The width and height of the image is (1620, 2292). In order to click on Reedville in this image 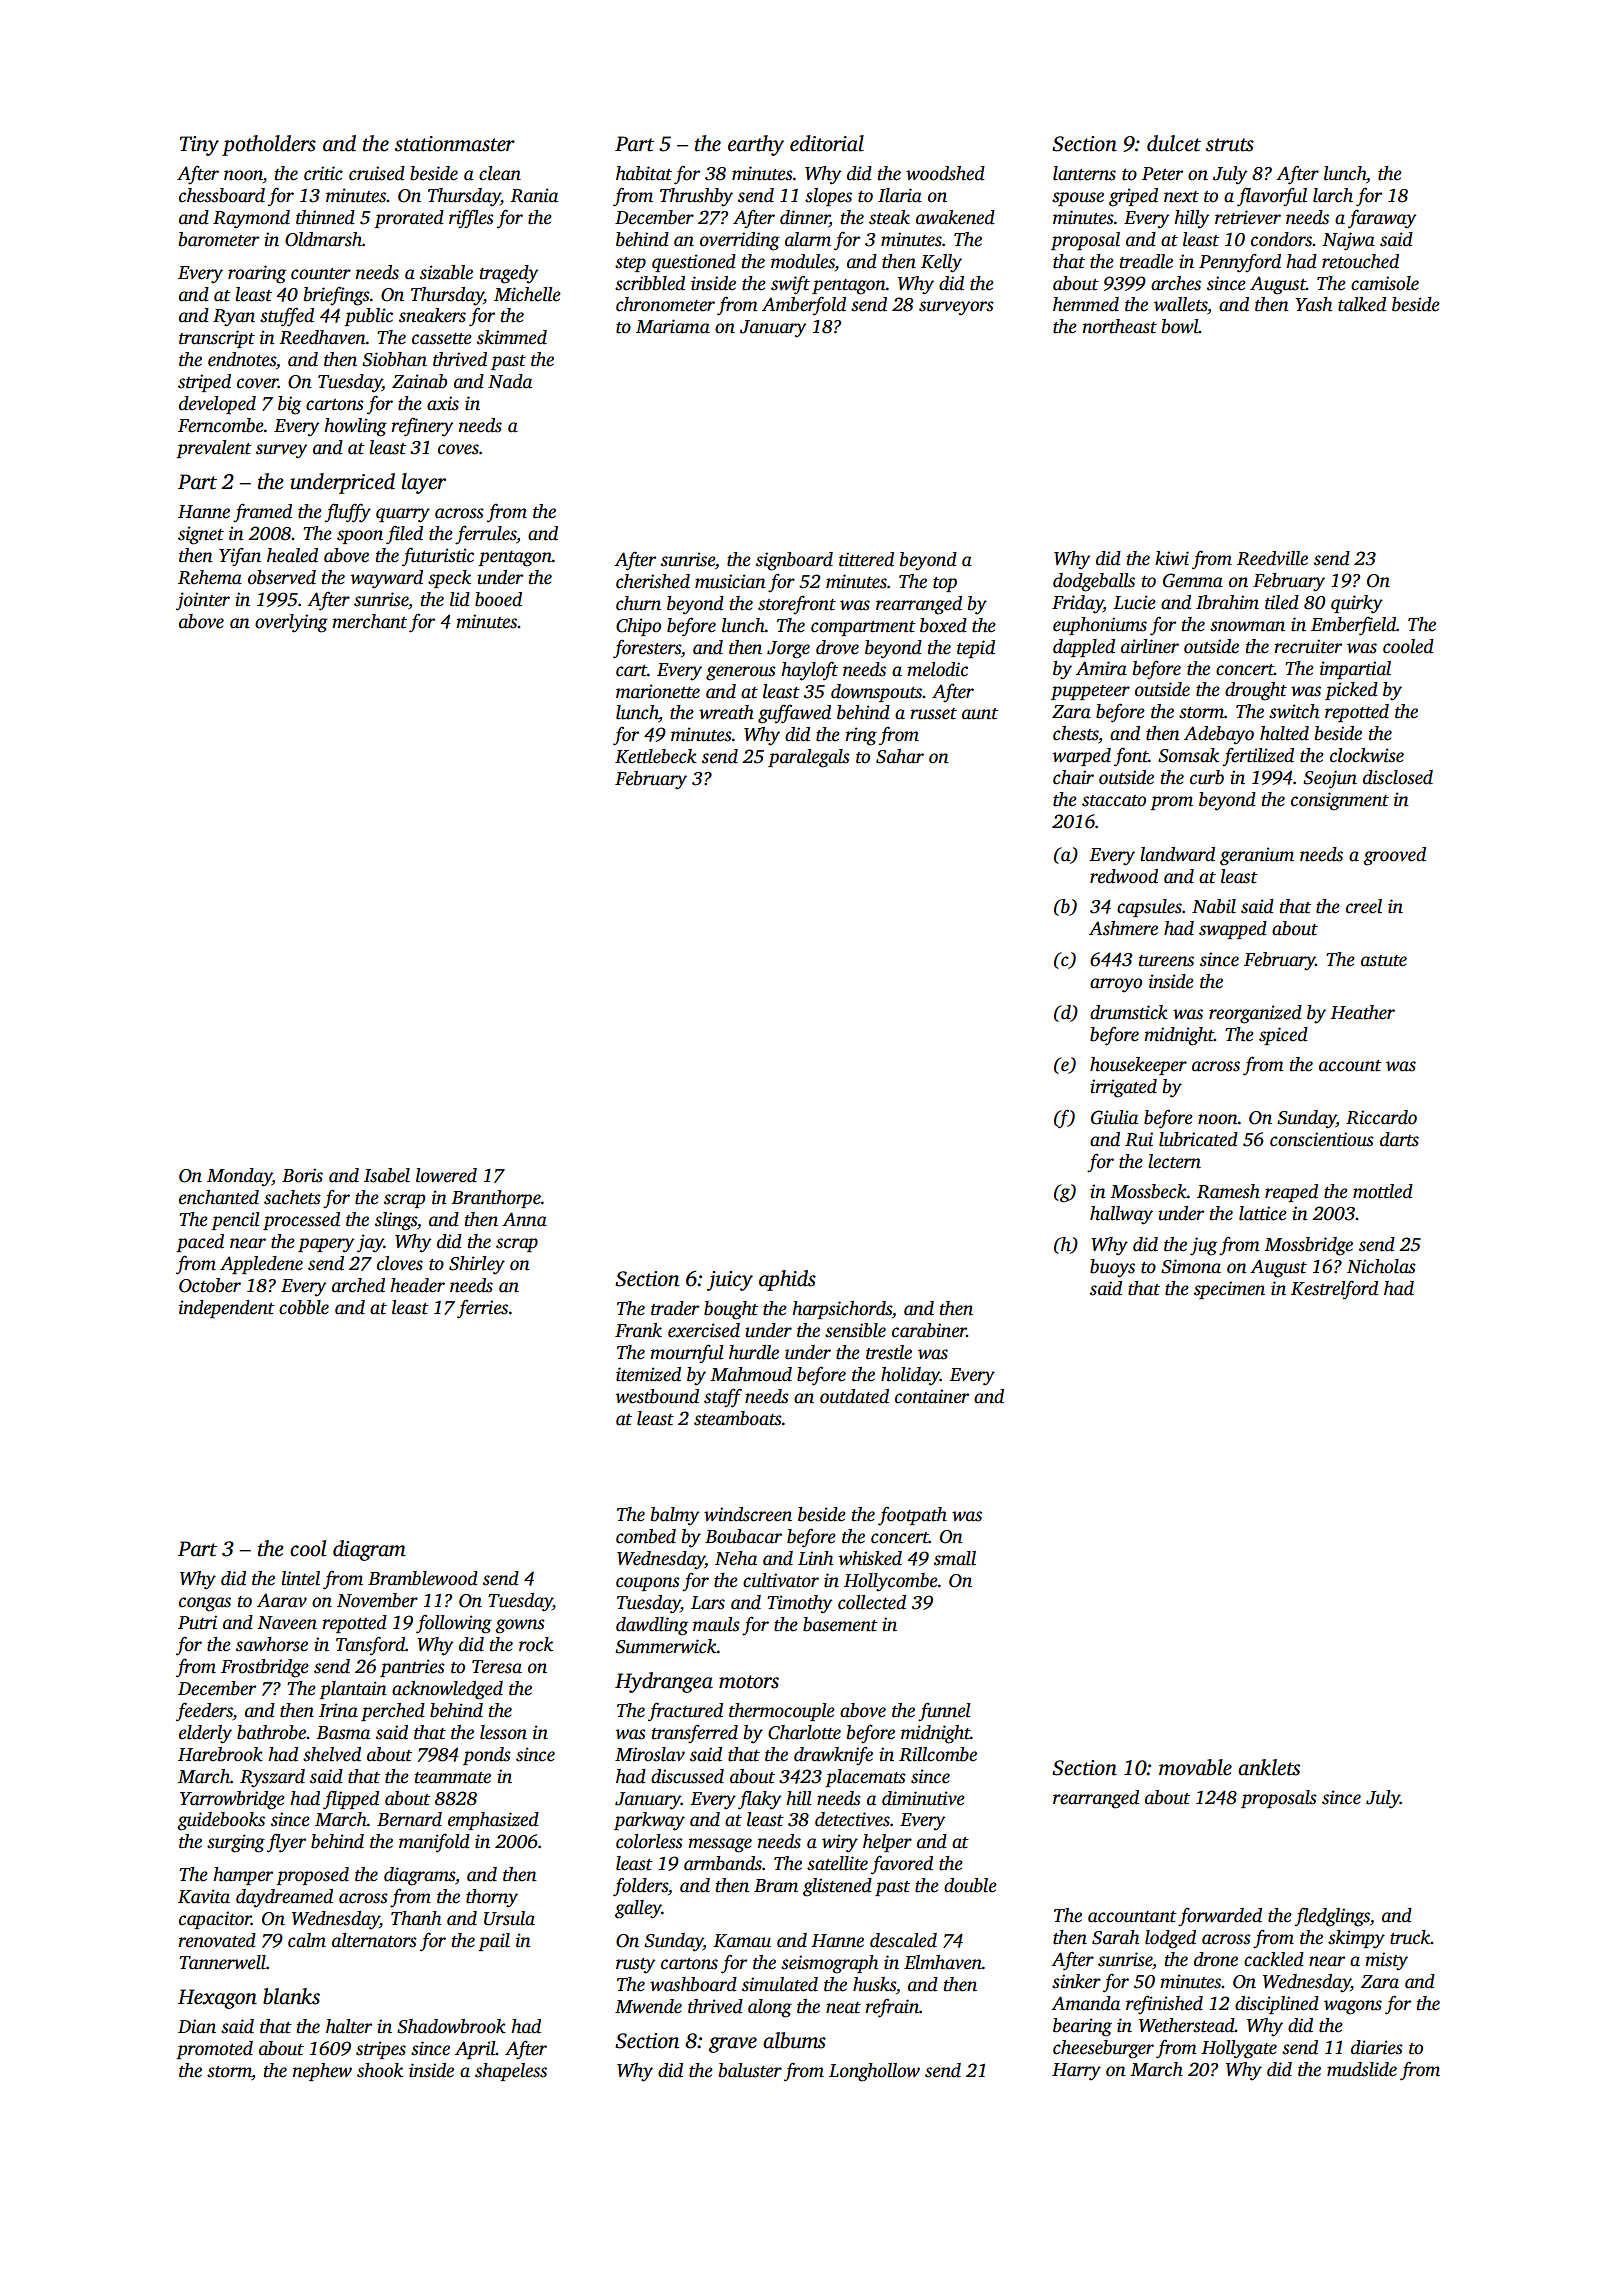, I will do `click(1272, 558)`.
